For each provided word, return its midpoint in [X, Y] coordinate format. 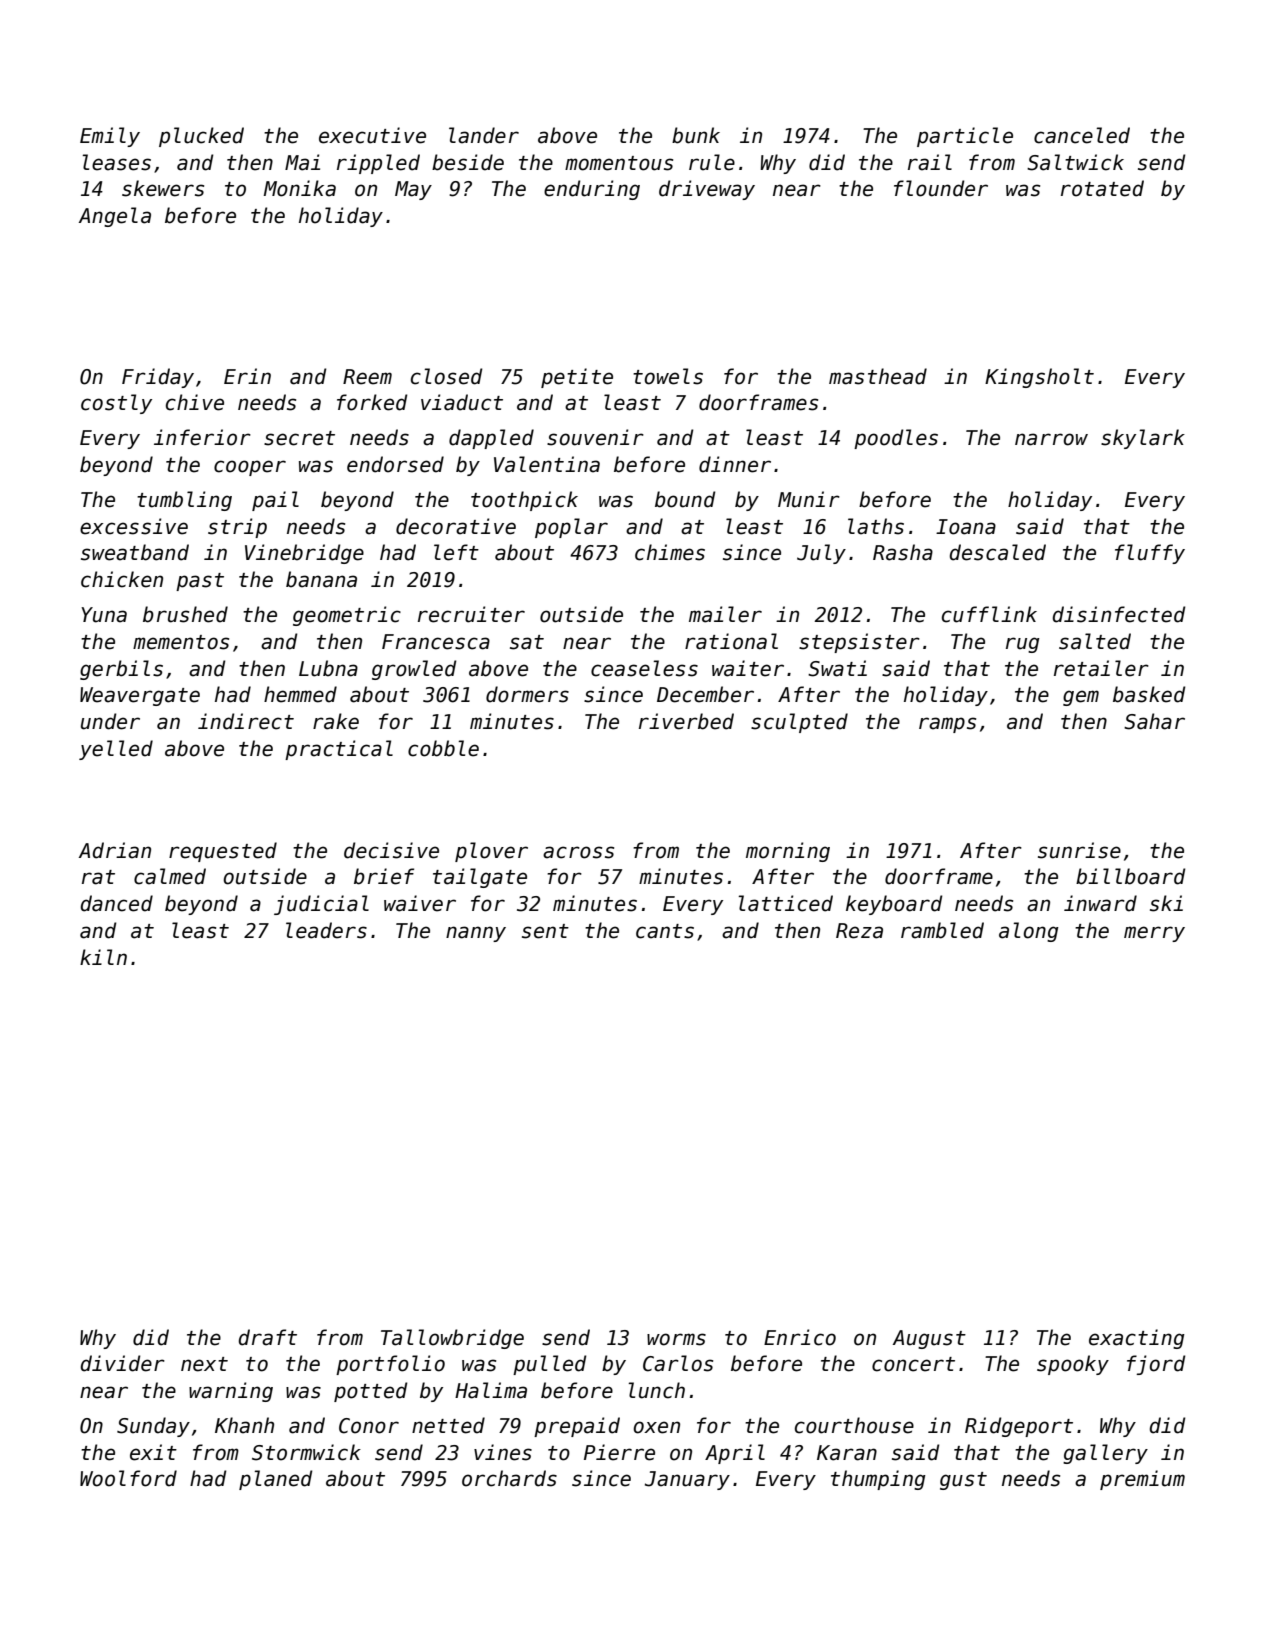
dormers [527, 694]
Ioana [966, 527]
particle [965, 137]
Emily [110, 137]
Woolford [128, 1478]
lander [484, 135]
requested [223, 852]
